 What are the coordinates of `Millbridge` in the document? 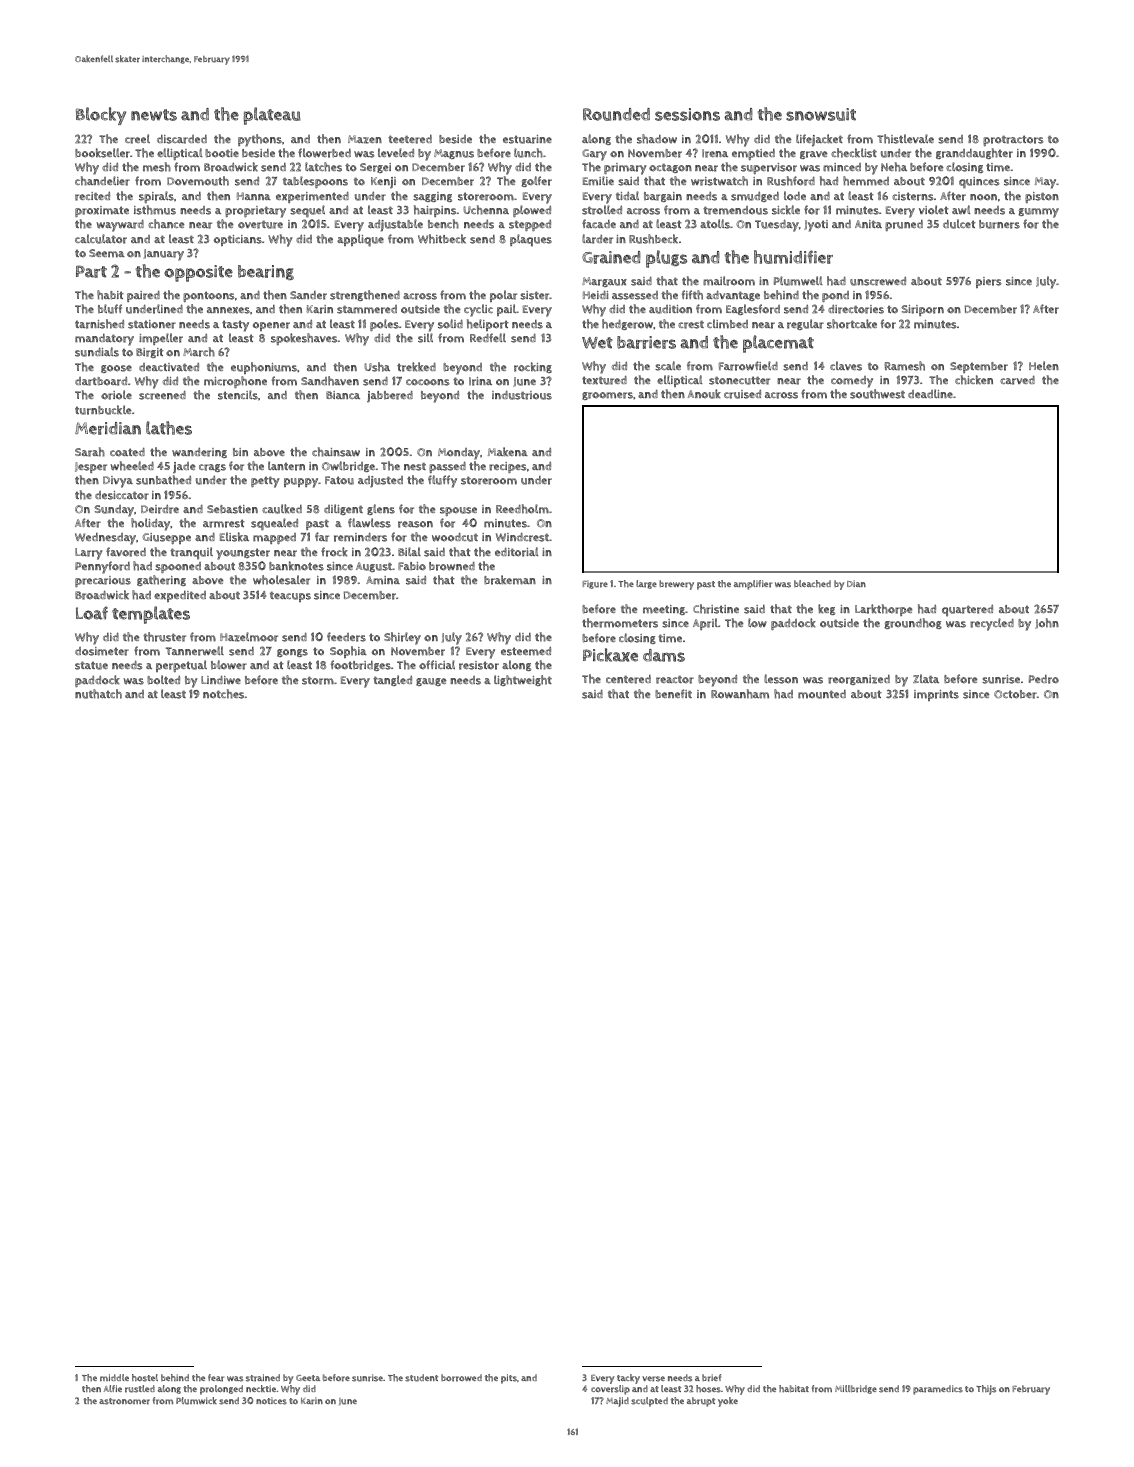 It's located at (856, 1389).
